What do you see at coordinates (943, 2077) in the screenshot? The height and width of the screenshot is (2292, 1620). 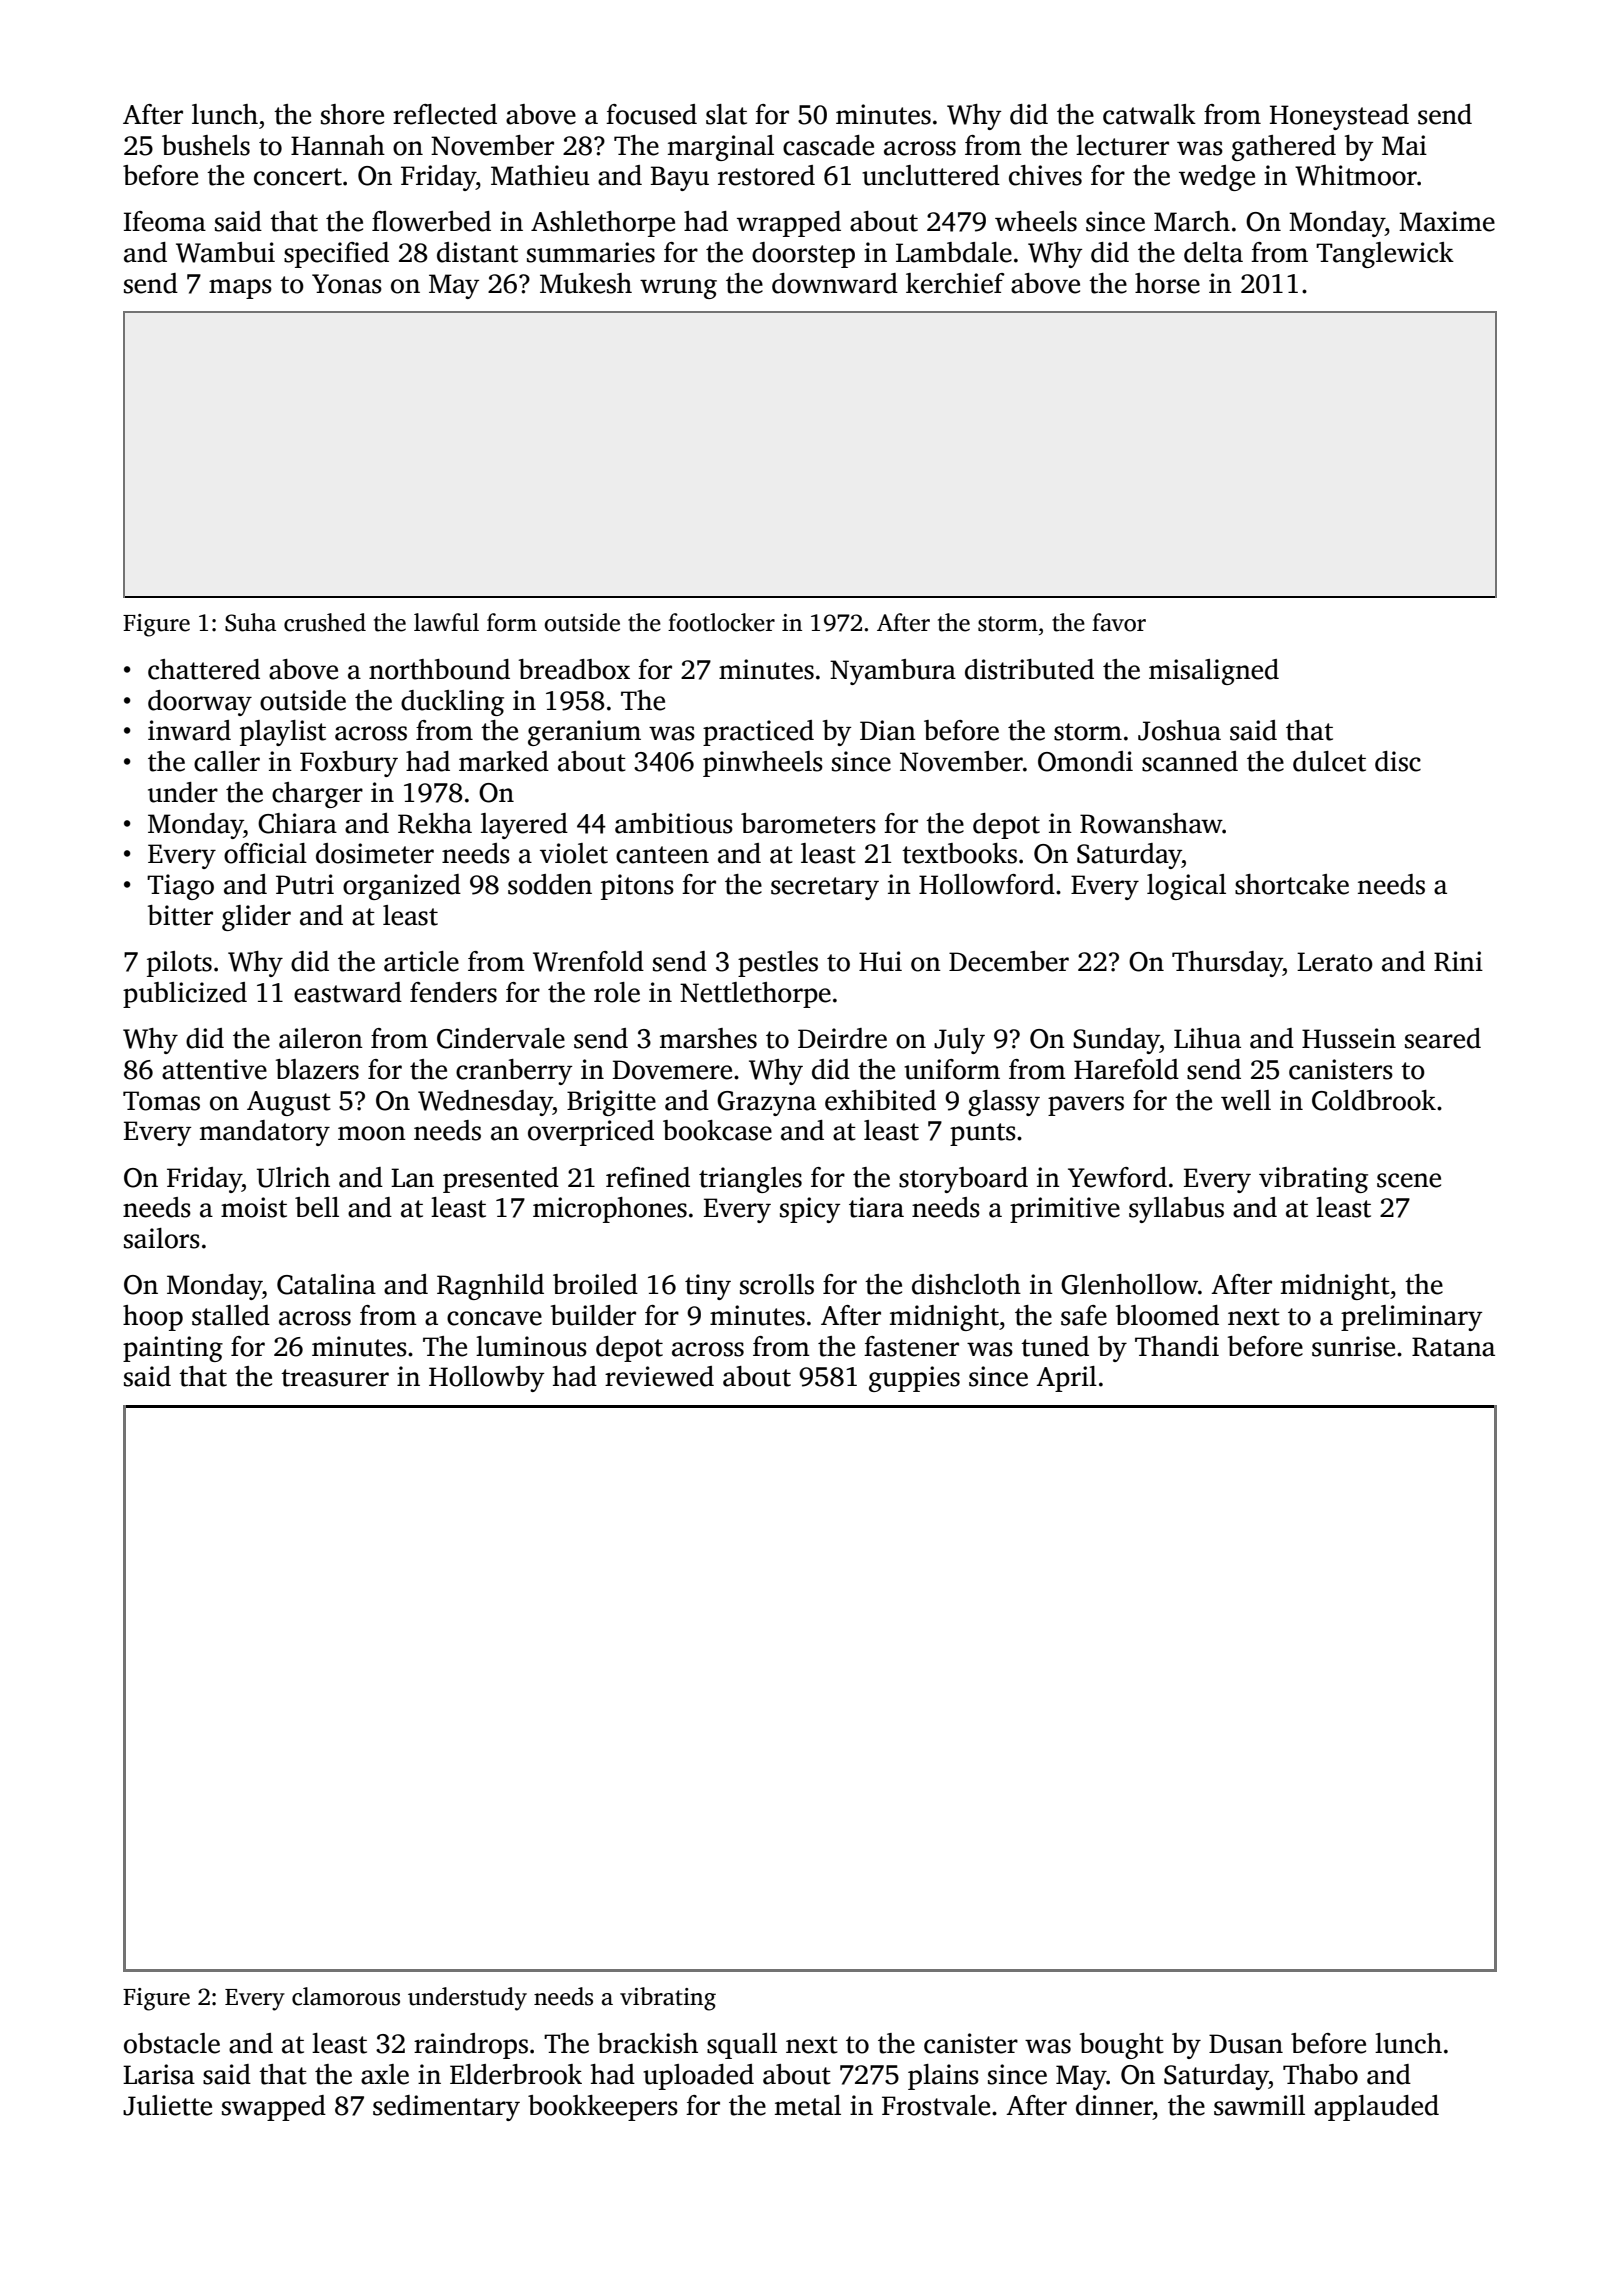 I see `plains` at bounding box center [943, 2077].
